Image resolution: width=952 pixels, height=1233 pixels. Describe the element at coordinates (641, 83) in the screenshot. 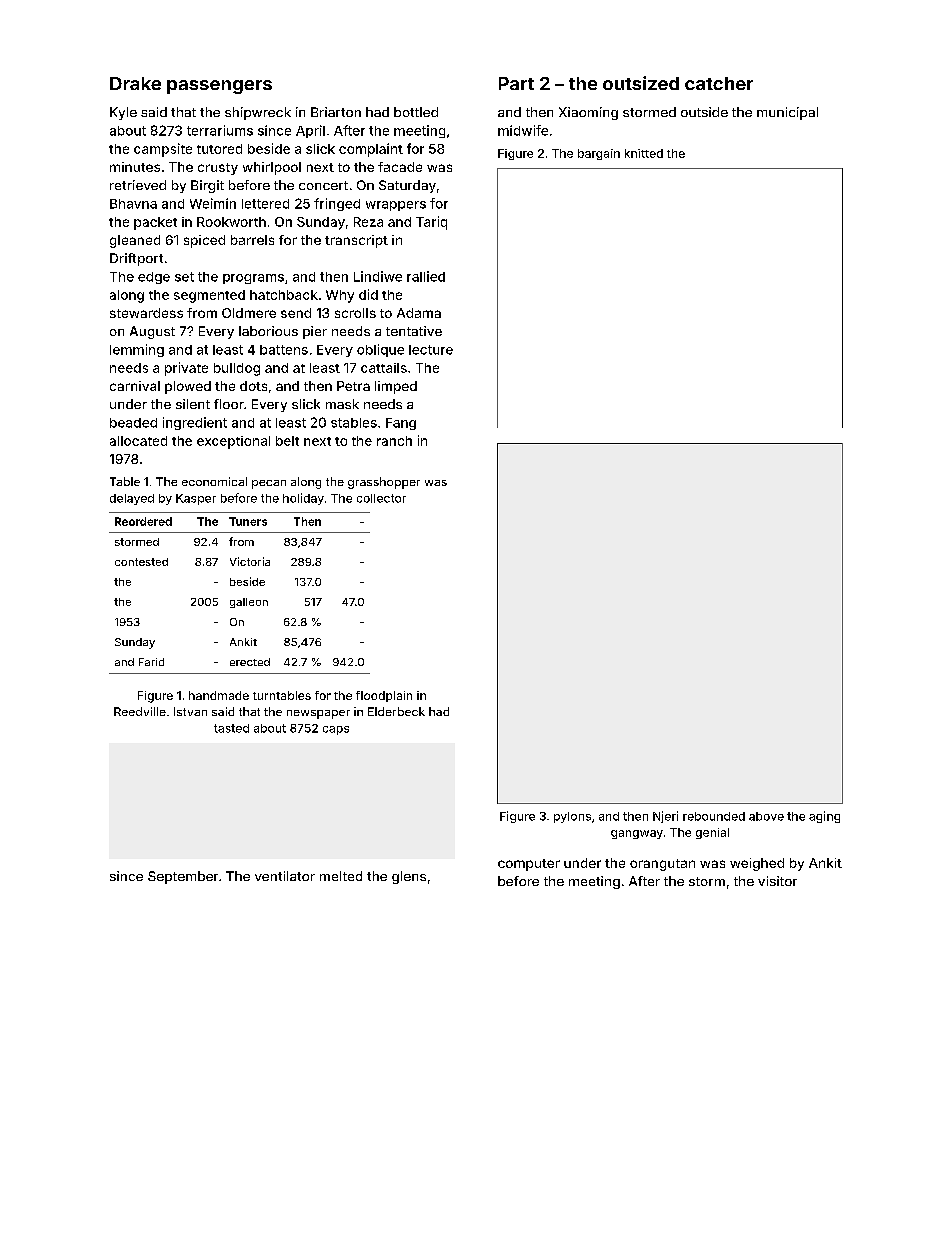

I see `outsized` at that location.
